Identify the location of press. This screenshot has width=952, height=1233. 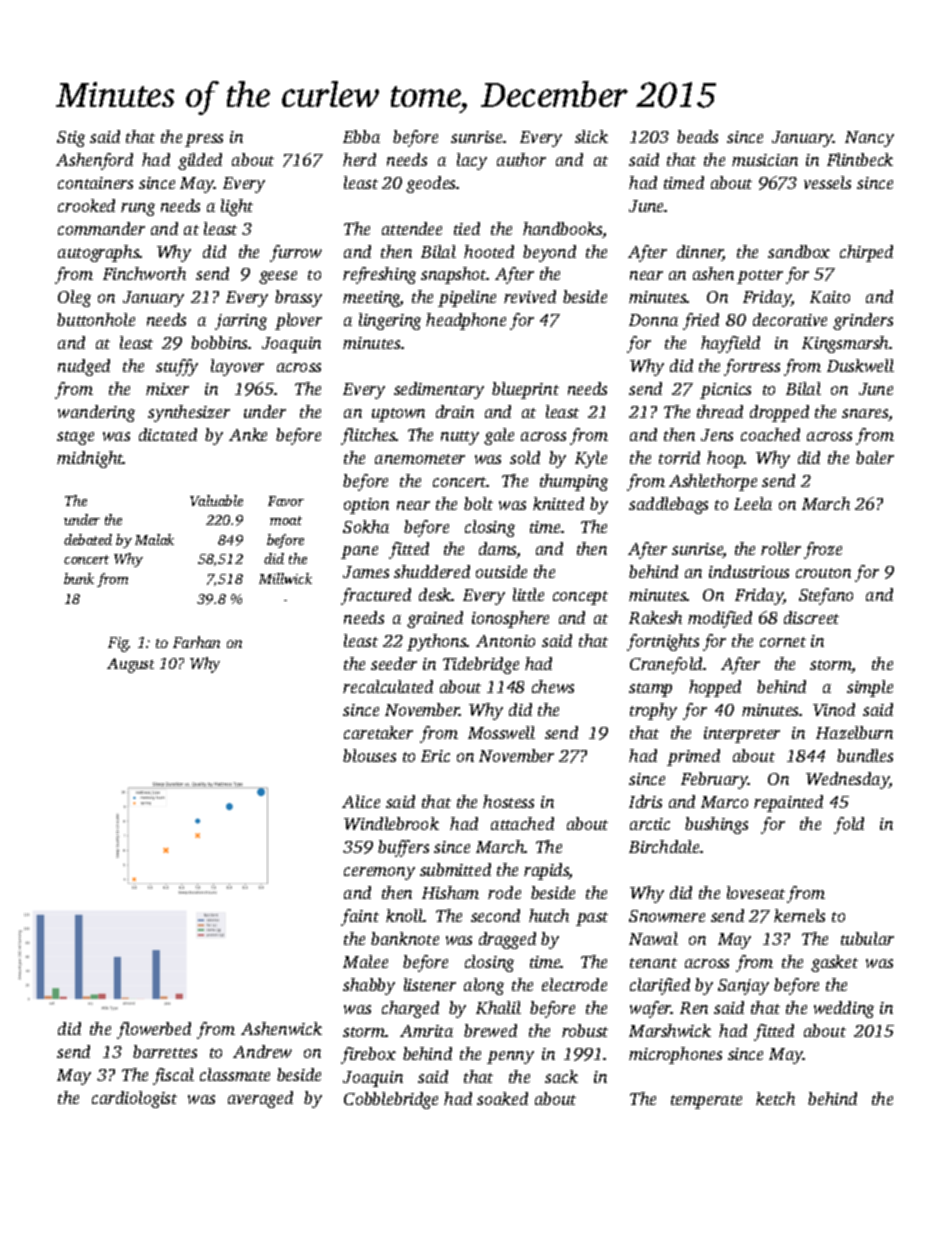
(204, 140).
